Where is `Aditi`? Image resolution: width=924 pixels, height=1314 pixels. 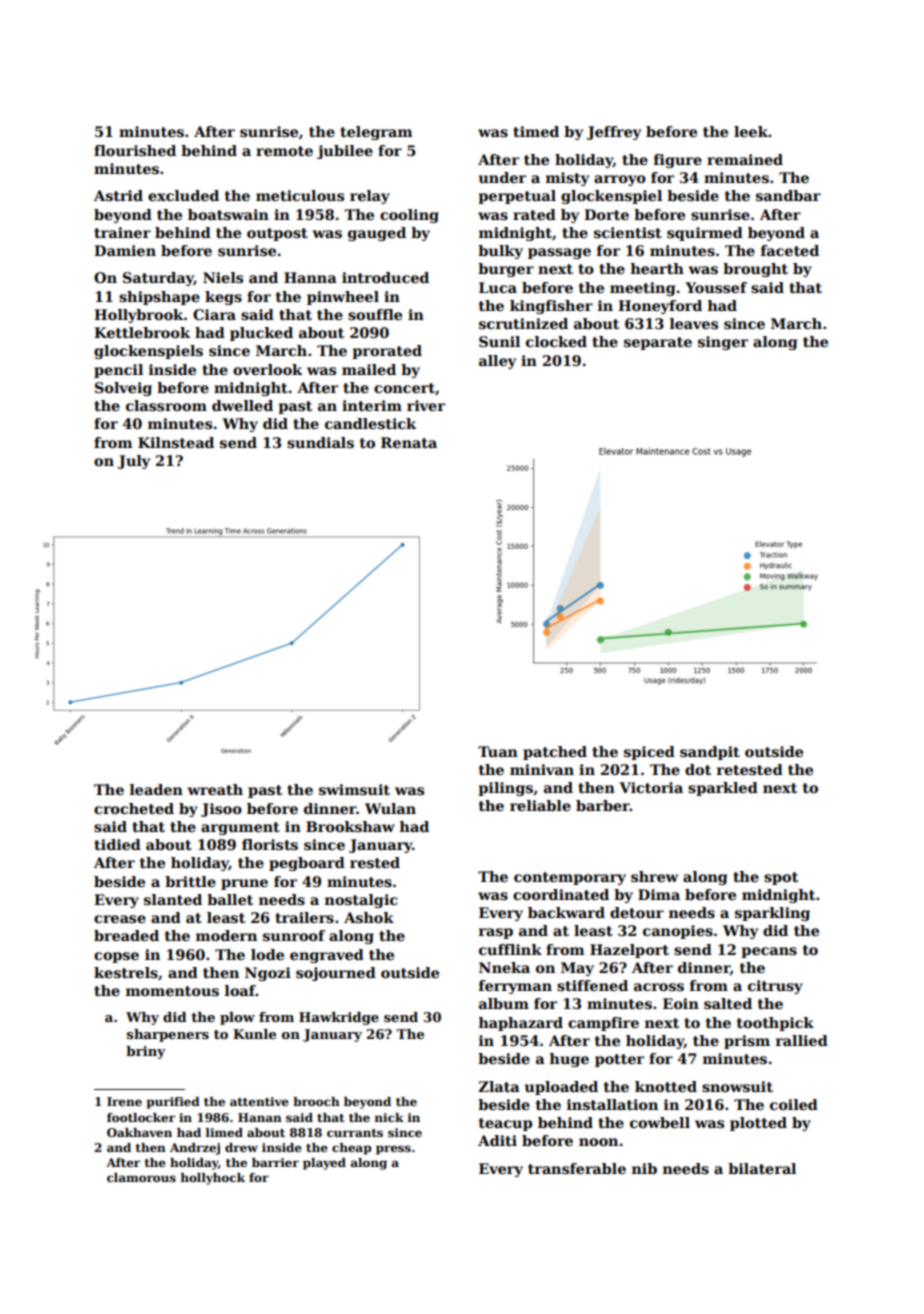 Aditi is located at coordinates (497, 1140).
